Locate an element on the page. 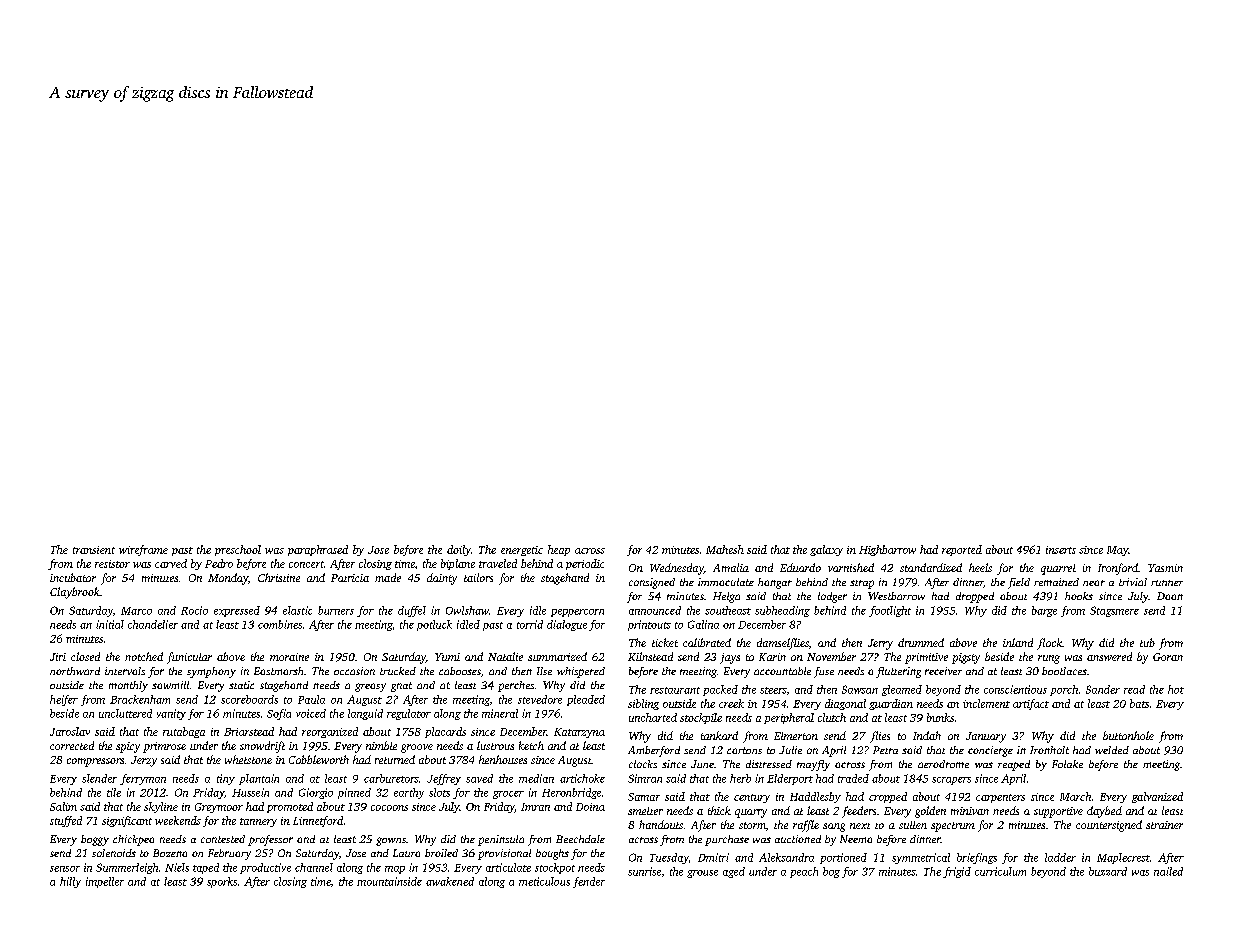  paraphrased is located at coordinates (318, 550).
